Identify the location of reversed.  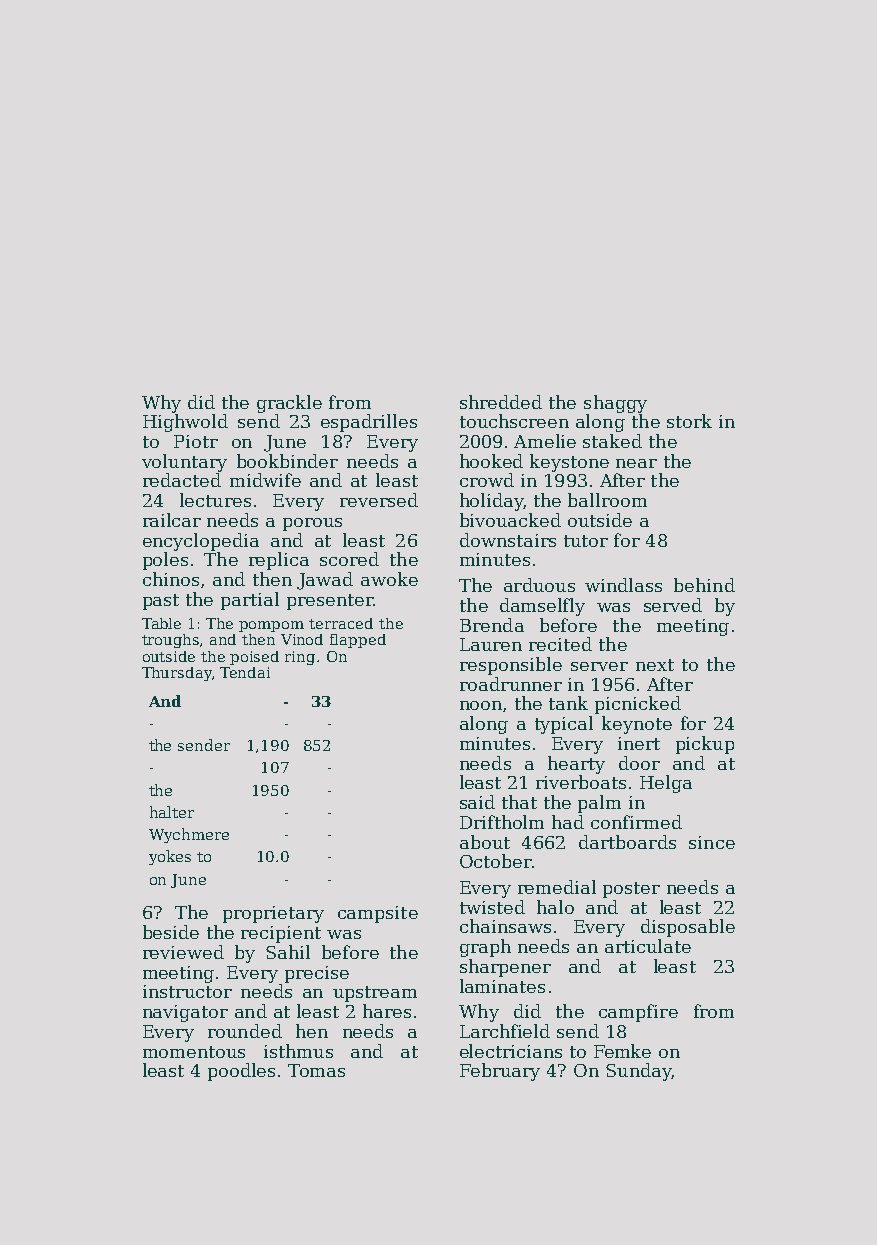
(379, 500).
